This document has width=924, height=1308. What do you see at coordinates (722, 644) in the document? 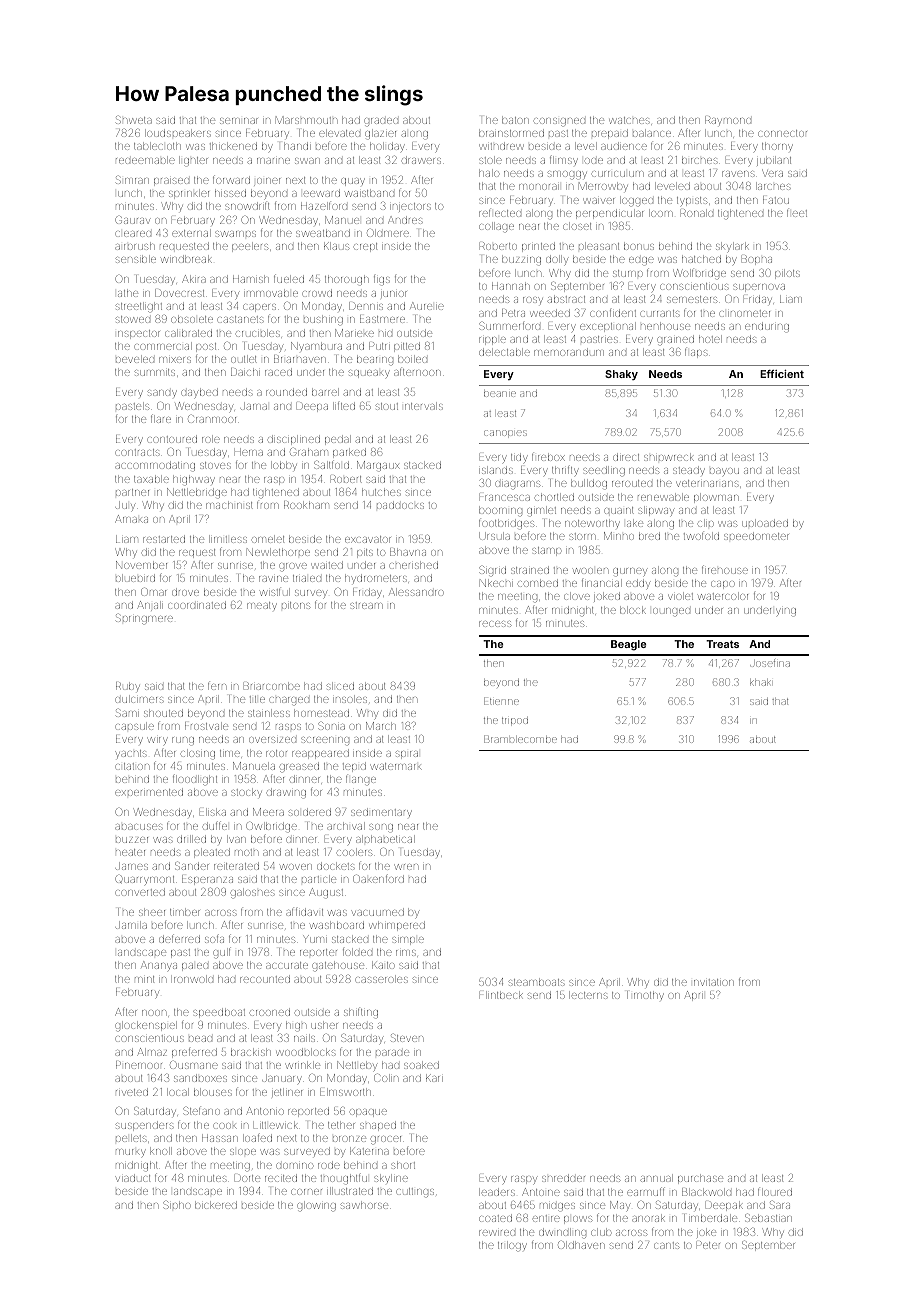
I see `Treats` at bounding box center [722, 644].
